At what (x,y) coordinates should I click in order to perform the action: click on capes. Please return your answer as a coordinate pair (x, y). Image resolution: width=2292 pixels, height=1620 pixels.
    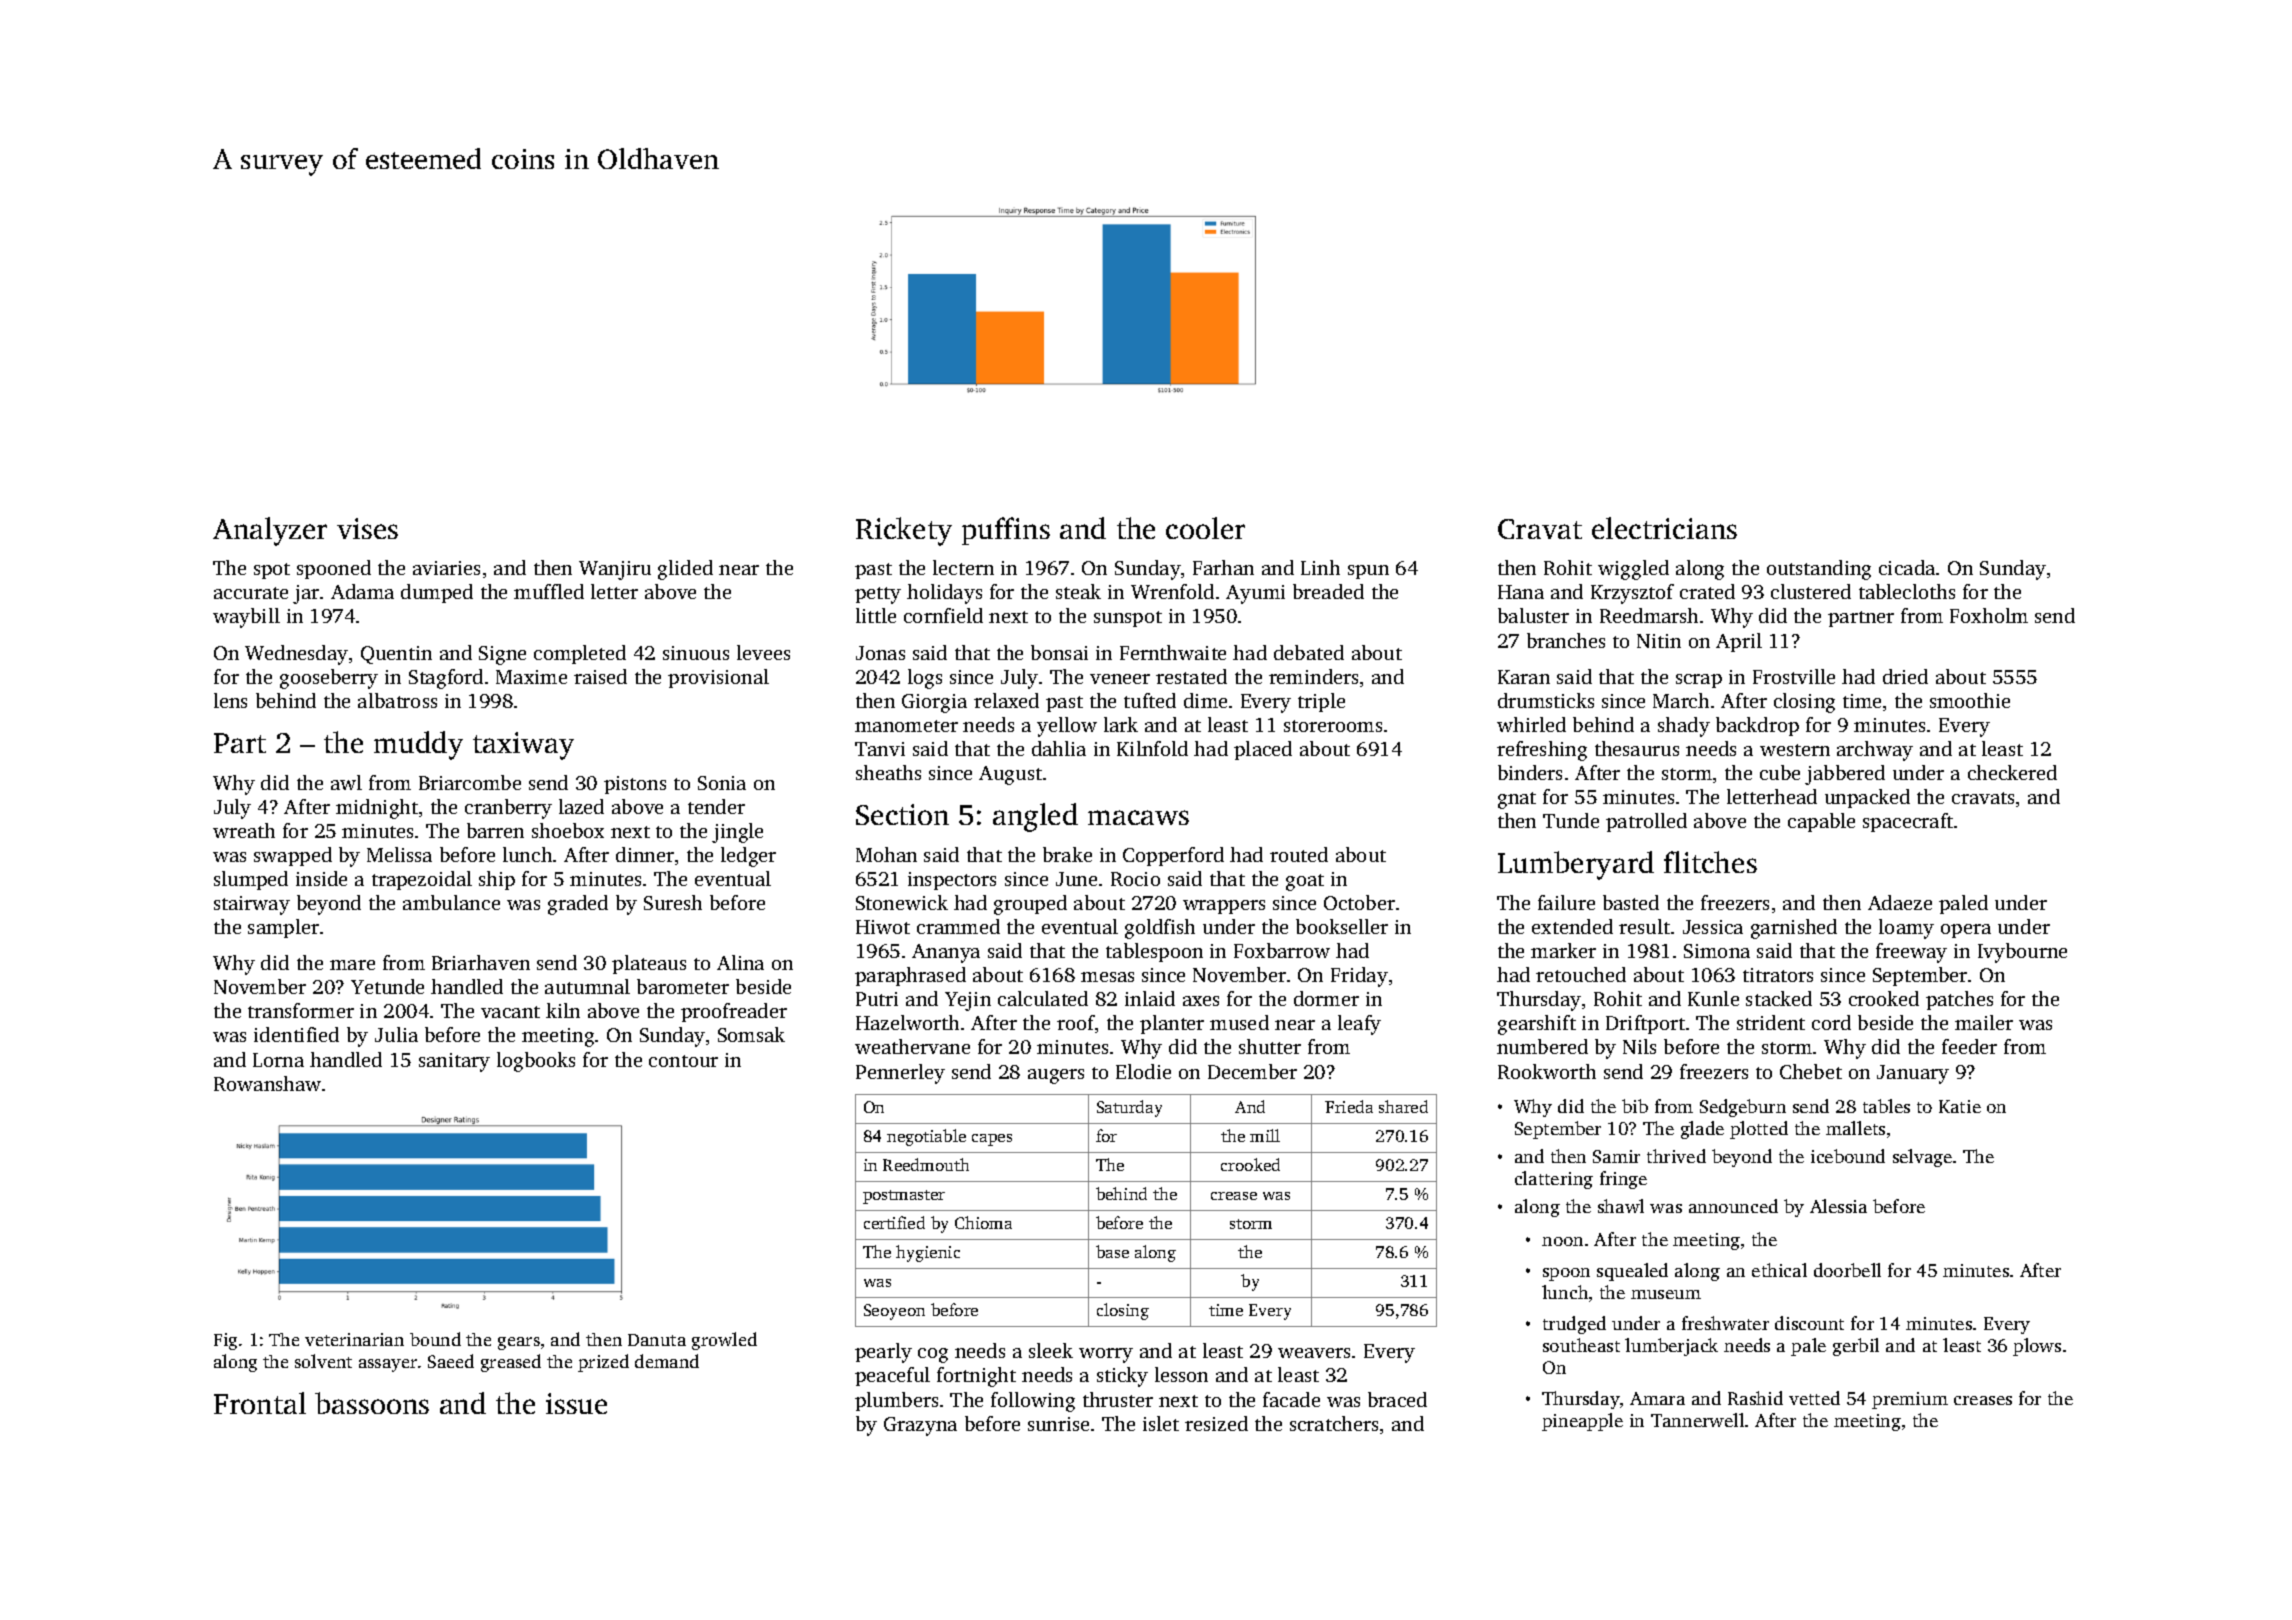
    Looking at the image, I should click on (992, 1140).
